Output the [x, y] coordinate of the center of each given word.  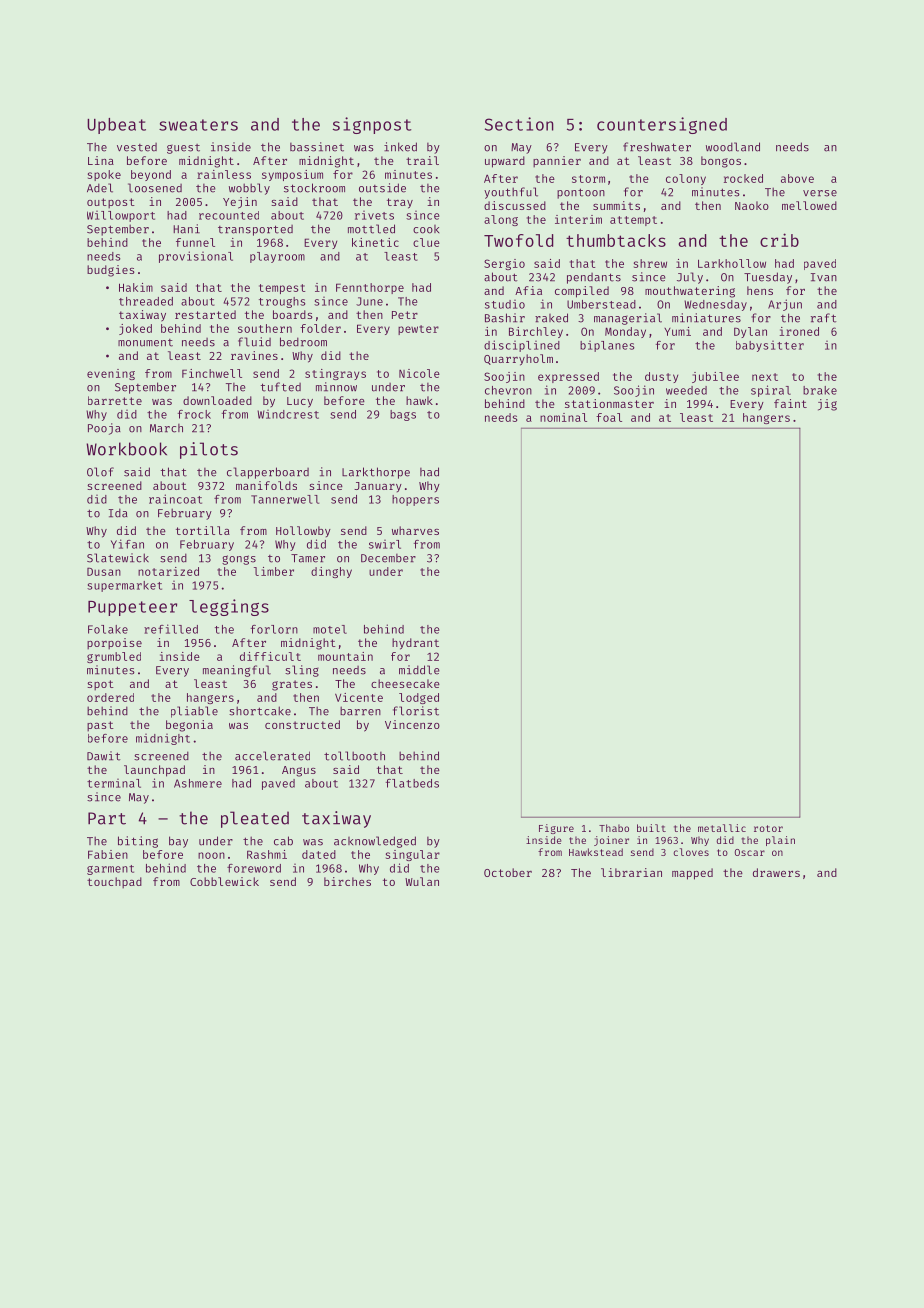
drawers [776, 872]
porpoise [114, 644]
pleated [255, 819]
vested [137, 147]
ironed [799, 331]
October [508, 872]
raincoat [175, 499]
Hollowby [303, 531]
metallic [722, 828]
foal [609, 417]
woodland [733, 147]
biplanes [607, 346]
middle [419, 670]
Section [519, 124]
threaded [146, 301]
